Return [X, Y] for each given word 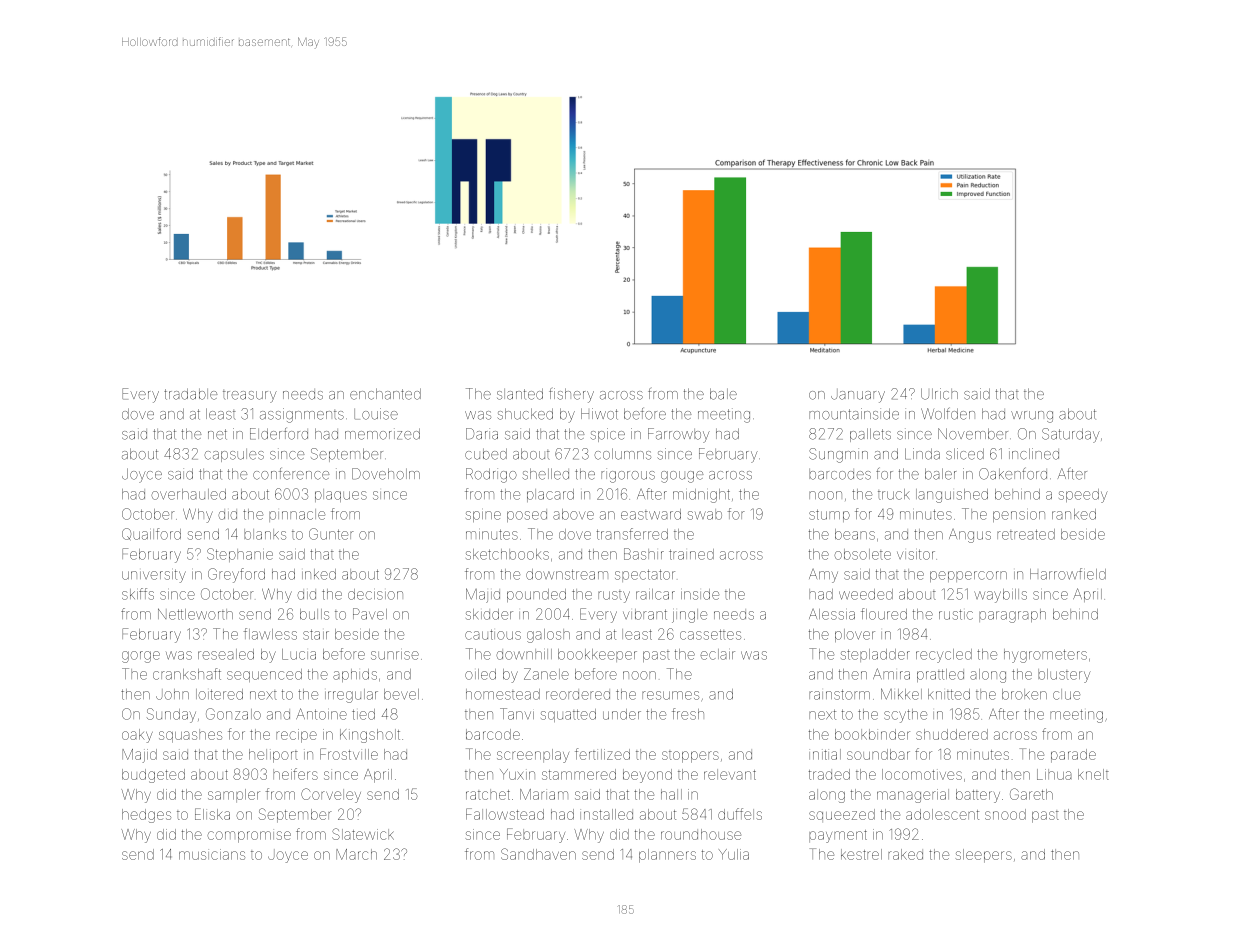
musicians [212, 854]
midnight [701, 496]
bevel [401, 694]
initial [825, 754]
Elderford [279, 434]
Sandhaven [538, 854]
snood [1005, 814]
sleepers [984, 856]
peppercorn [968, 576]
